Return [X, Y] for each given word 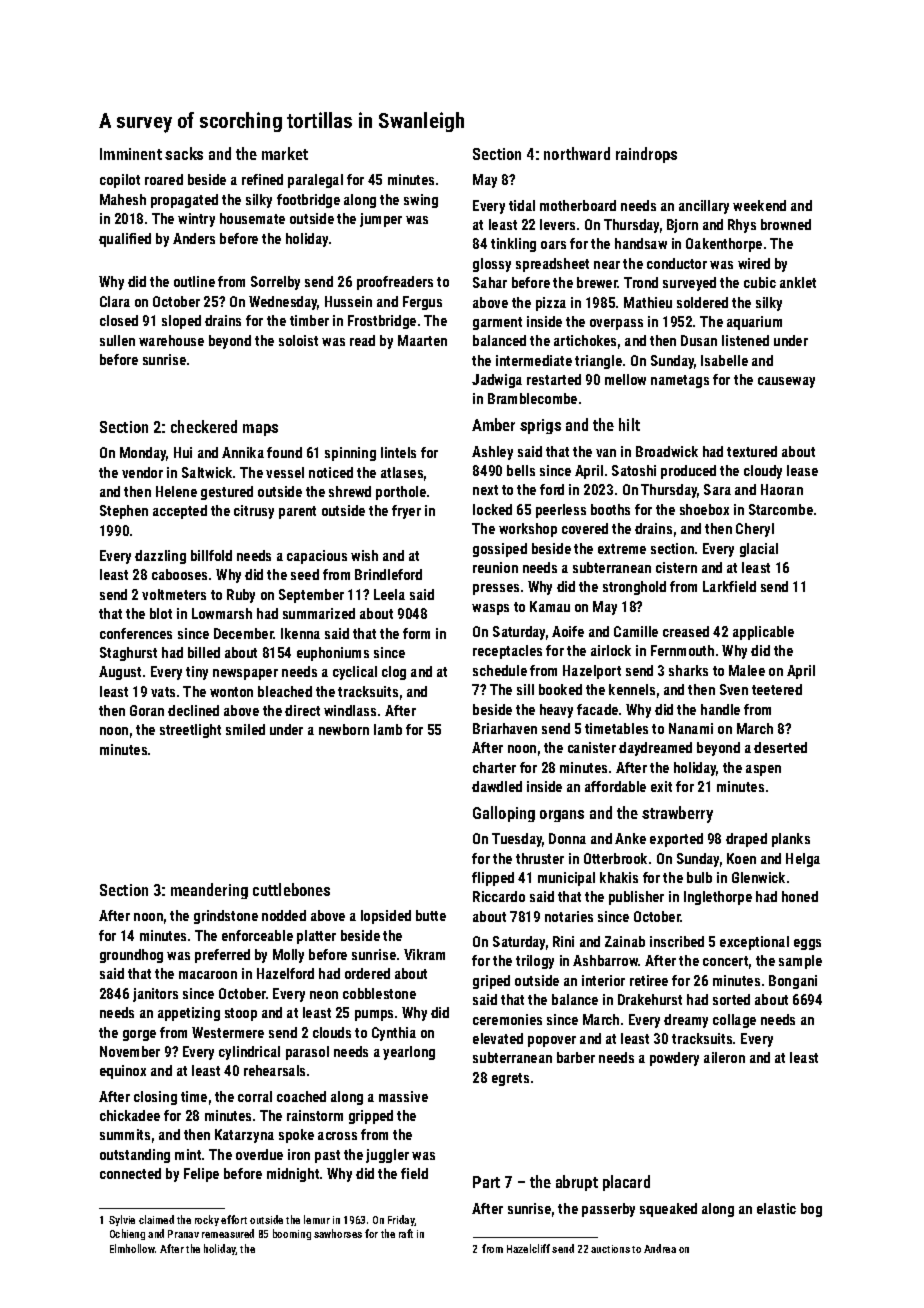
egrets [510, 1079]
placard [626, 1183]
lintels [398, 452]
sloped [181, 322]
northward [577, 153]
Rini [563, 941]
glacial [759, 550]
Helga [803, 860]
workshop [528, 530]
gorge [139, 1035]
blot [161, 613]
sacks [184, 153]
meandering [209, 891]
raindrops [646, 155]
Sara [717, 489]
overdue [259, 1154]
